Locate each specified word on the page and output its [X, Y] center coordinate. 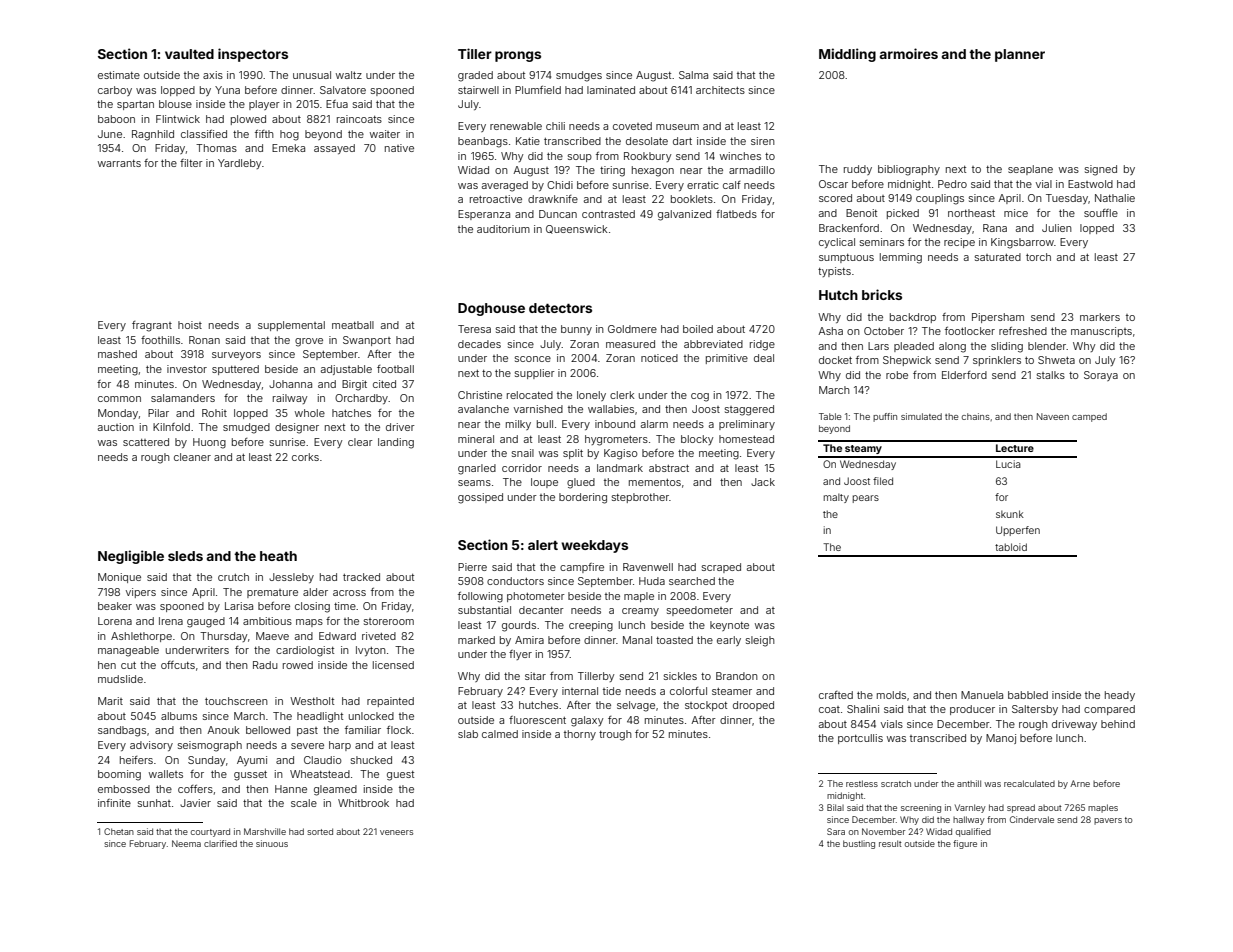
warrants [119, 163]
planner [1020, 55]
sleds [185, 556]
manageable [128, 651]
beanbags [483, 142]
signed [1101, 170]
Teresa [474, 329]
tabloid [1011, 547]
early [729, 641]
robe [897, 375]
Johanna [290, 384]
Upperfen [1018, 531]
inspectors [253, 55]
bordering [583, 498]
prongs [518, 56]
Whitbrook [363, 803]
